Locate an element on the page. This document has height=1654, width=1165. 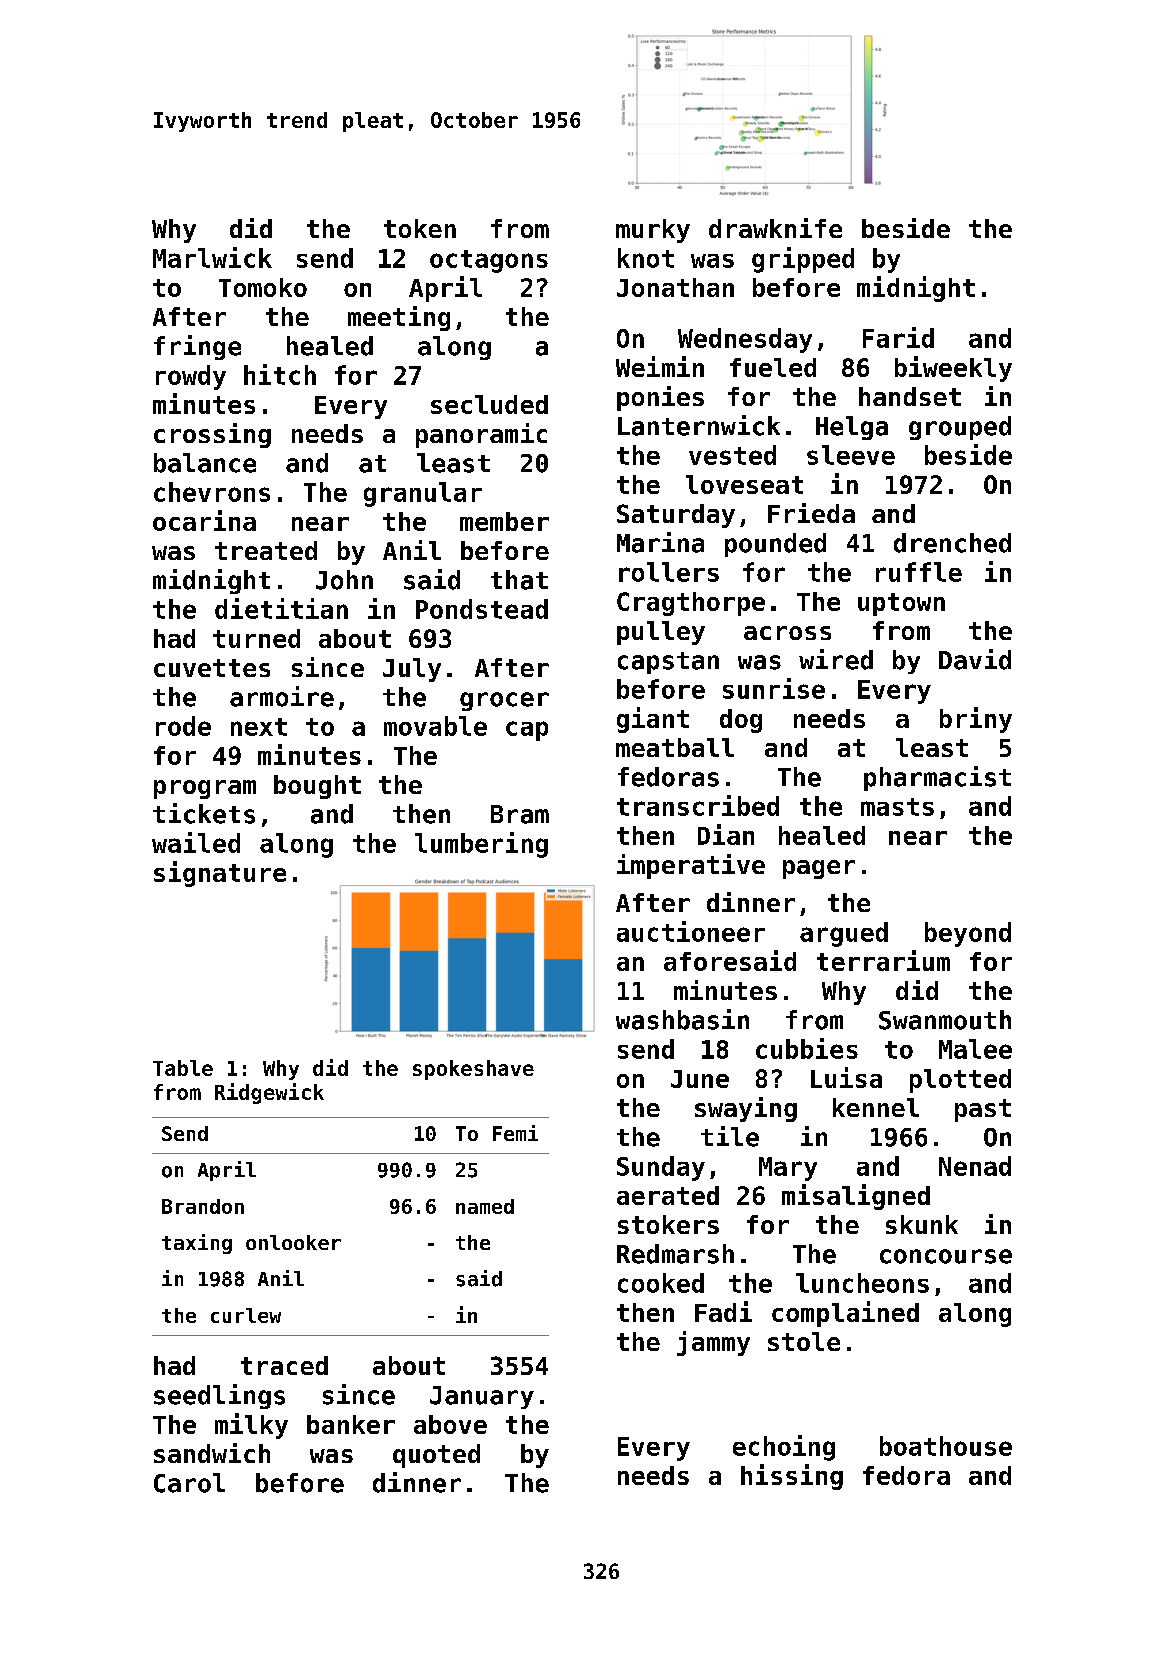
quoted is located at coordinates (436, 1456).
